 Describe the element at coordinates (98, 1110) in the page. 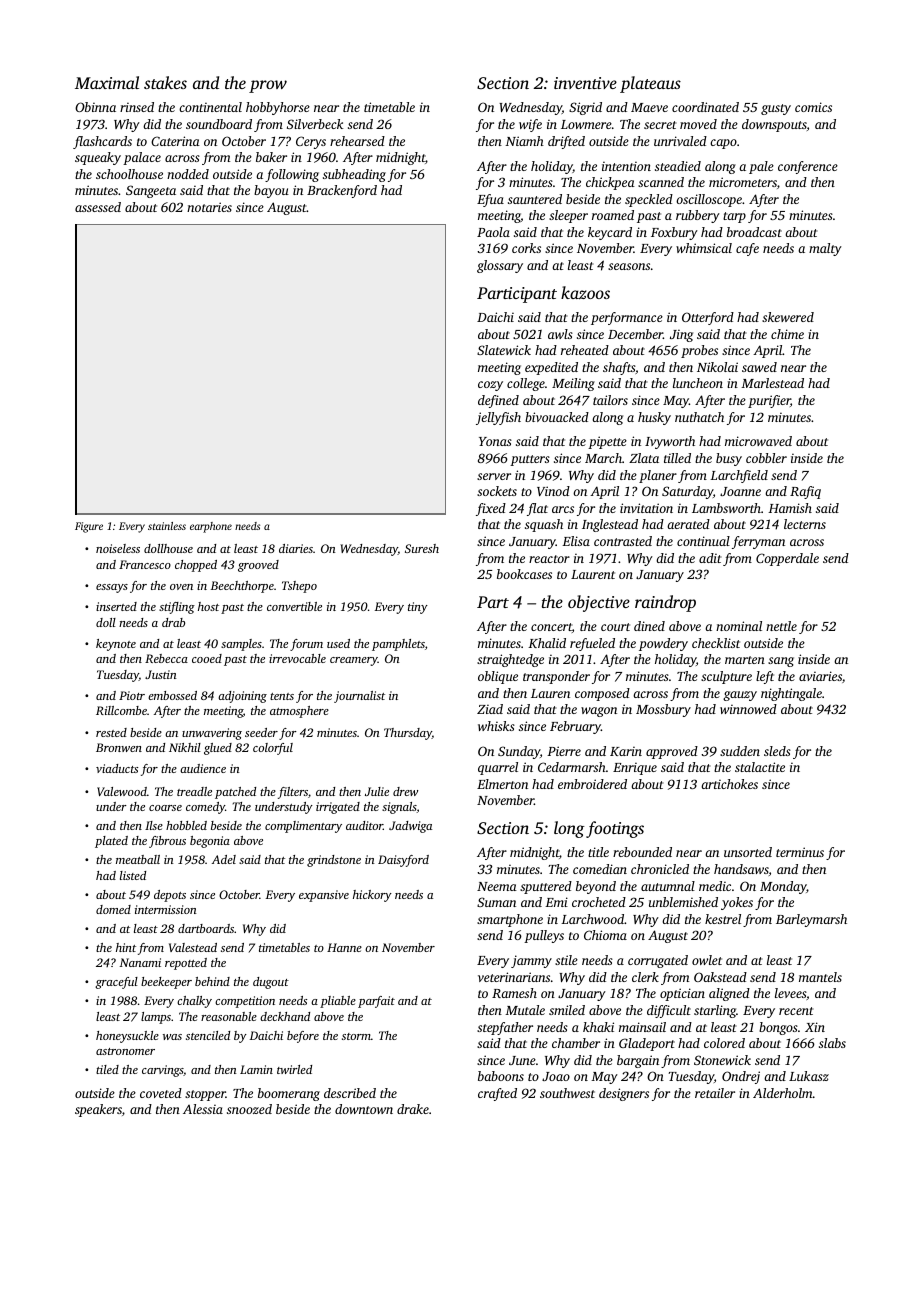

I see `speakers` at that location.
